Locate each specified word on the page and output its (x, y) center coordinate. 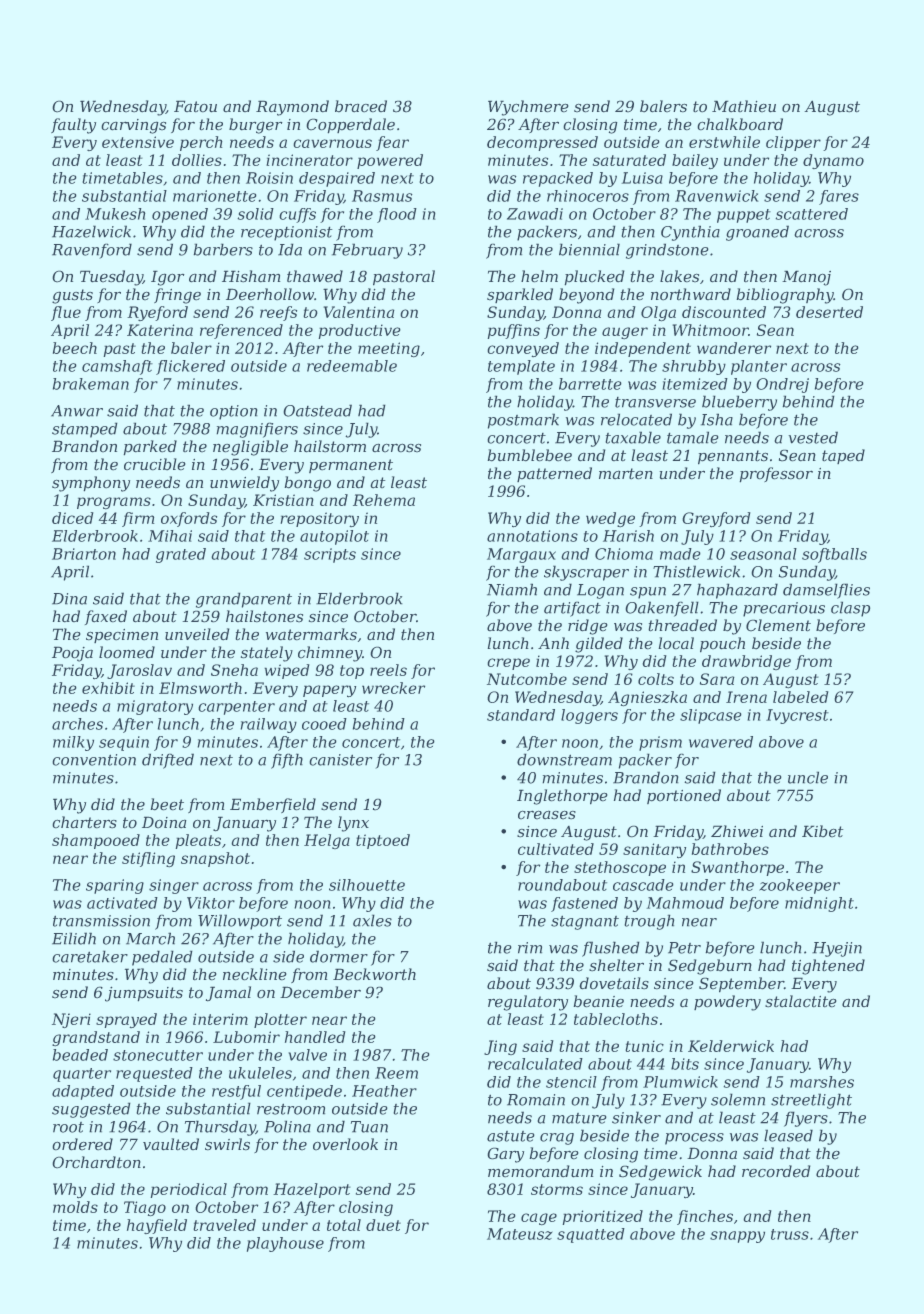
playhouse (285, 1244)
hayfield (157, 1226)
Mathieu (744, 106)
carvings (133, 126)
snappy (737, 1237)
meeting (389, 350)
